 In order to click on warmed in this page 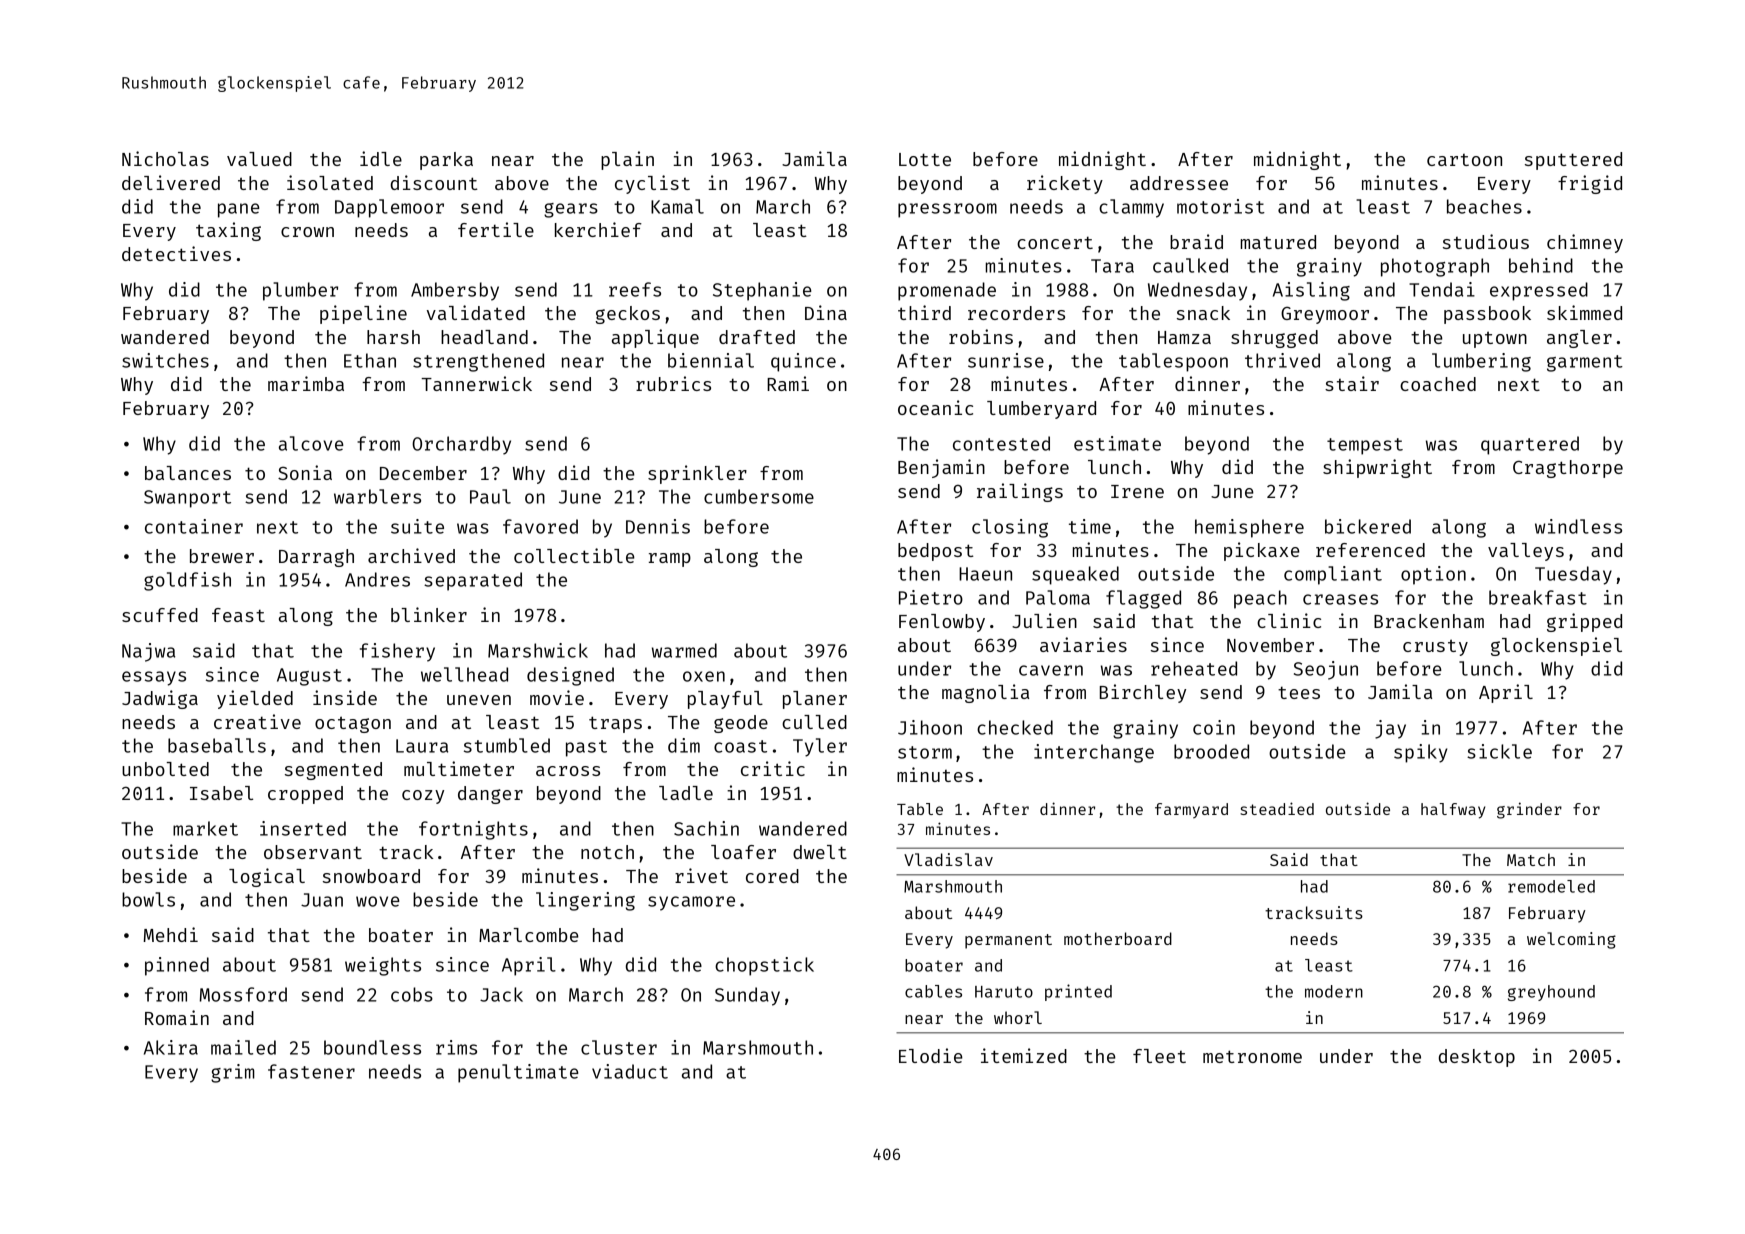, I will do `click(684, 650)`.
